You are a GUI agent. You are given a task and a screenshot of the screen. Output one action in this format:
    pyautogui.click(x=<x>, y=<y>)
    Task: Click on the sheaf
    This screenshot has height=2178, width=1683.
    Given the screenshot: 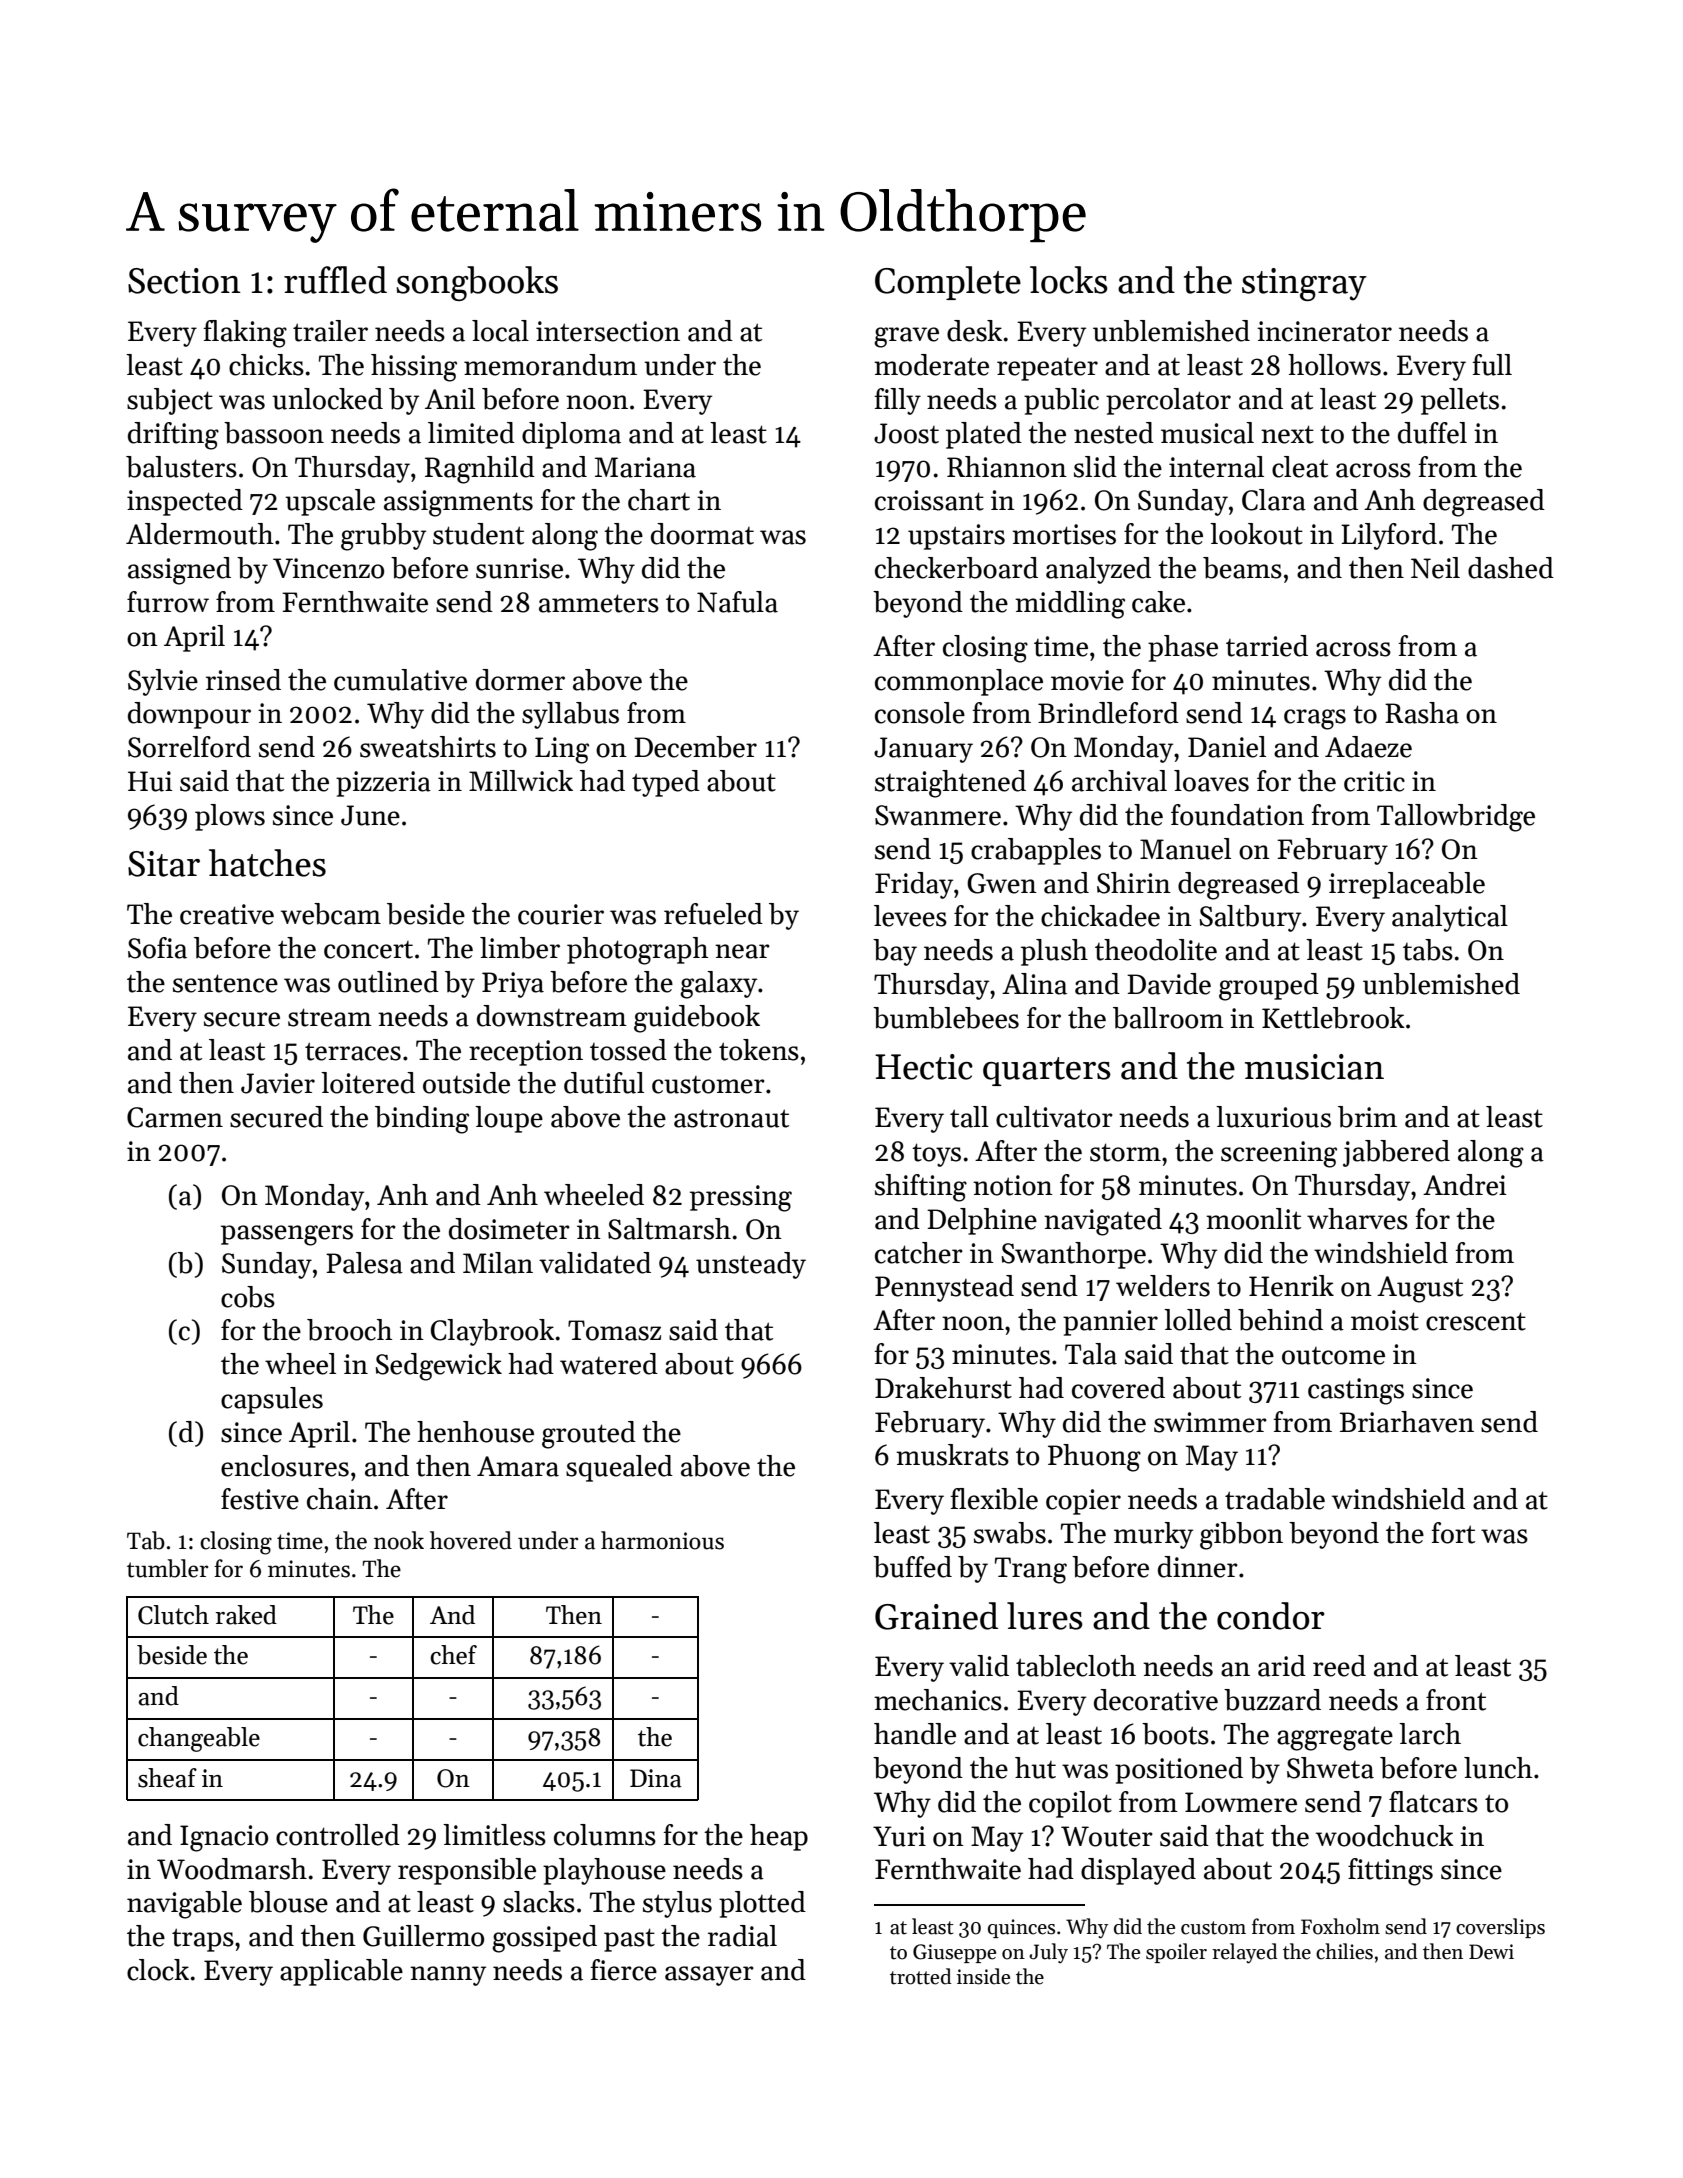 What is the action you would take?
    pyautogui.click(x=167, y=1778)
